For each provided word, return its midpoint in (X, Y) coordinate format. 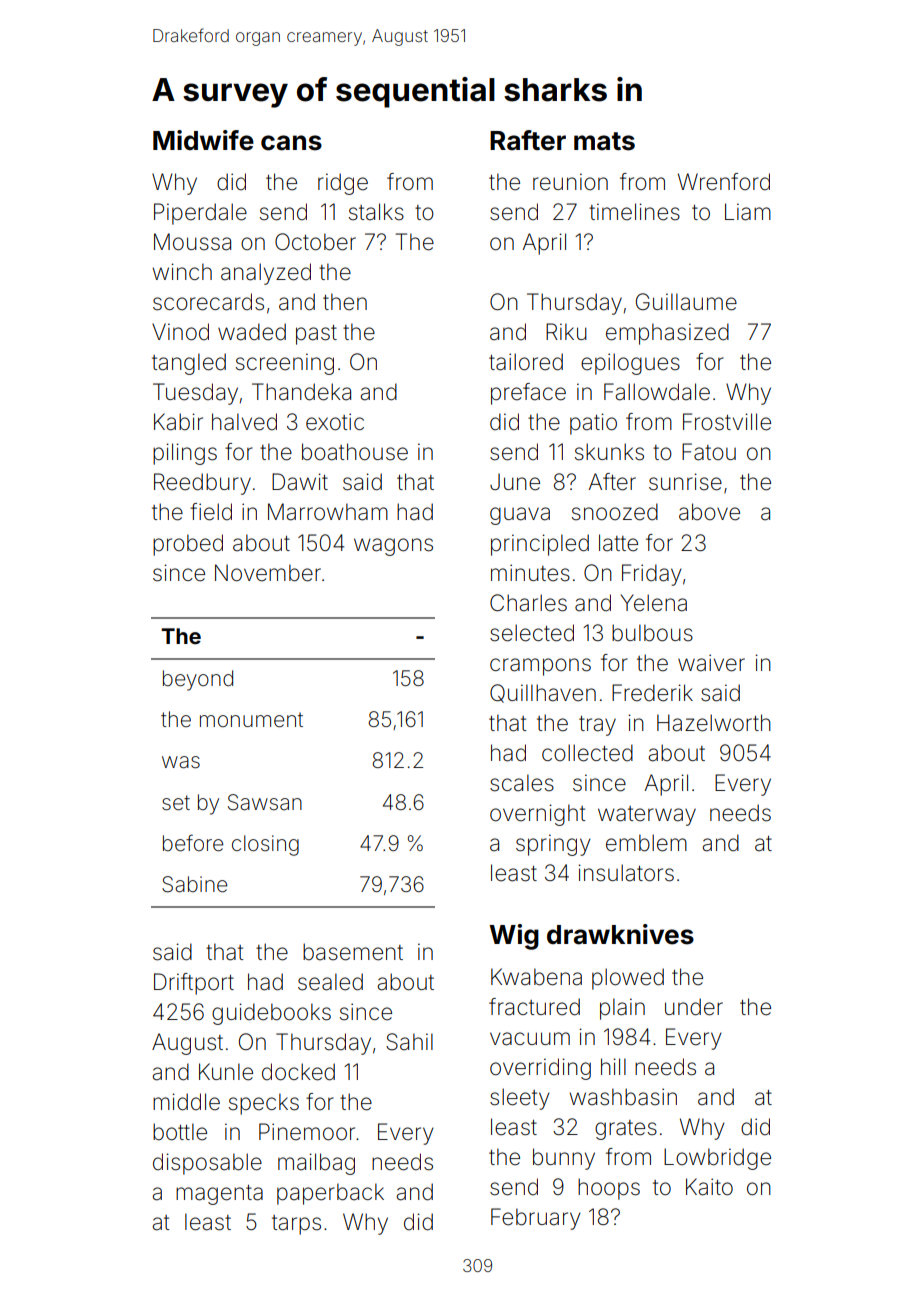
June (515, 482)
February (536, 1219)
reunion (570, 182)
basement (353, 952)
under (694, 1007)
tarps (296, 1225)
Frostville (727, 422)
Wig (514, 937)
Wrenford (724, 182)
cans (291, 143)
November (268, 573)
